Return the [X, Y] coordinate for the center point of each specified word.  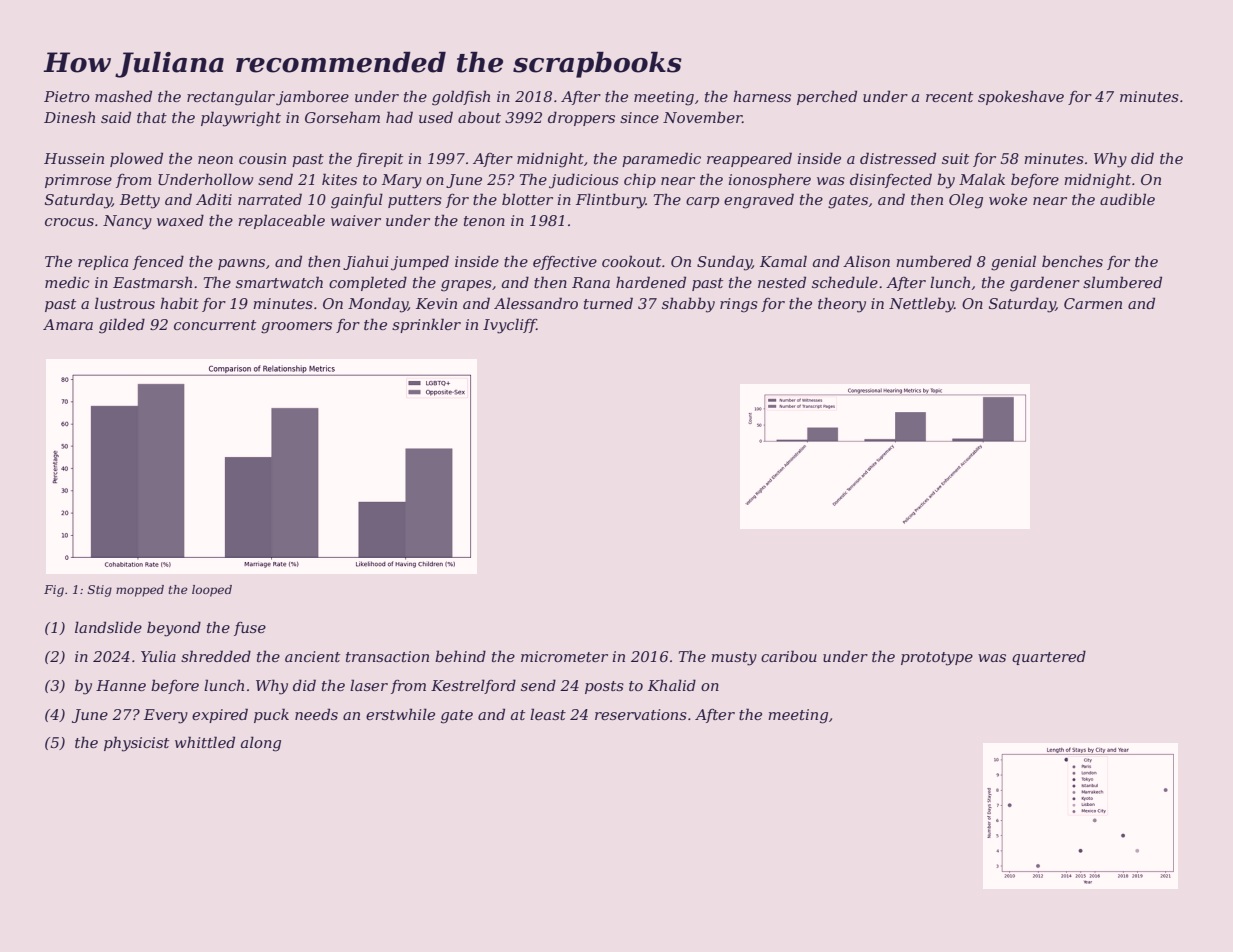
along [261, 744]
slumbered [1122, 282]
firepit [379, 160]
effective [565, 263]
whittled [205, 742]
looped [212, 591]
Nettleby [921, 305]
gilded [122, 326]
